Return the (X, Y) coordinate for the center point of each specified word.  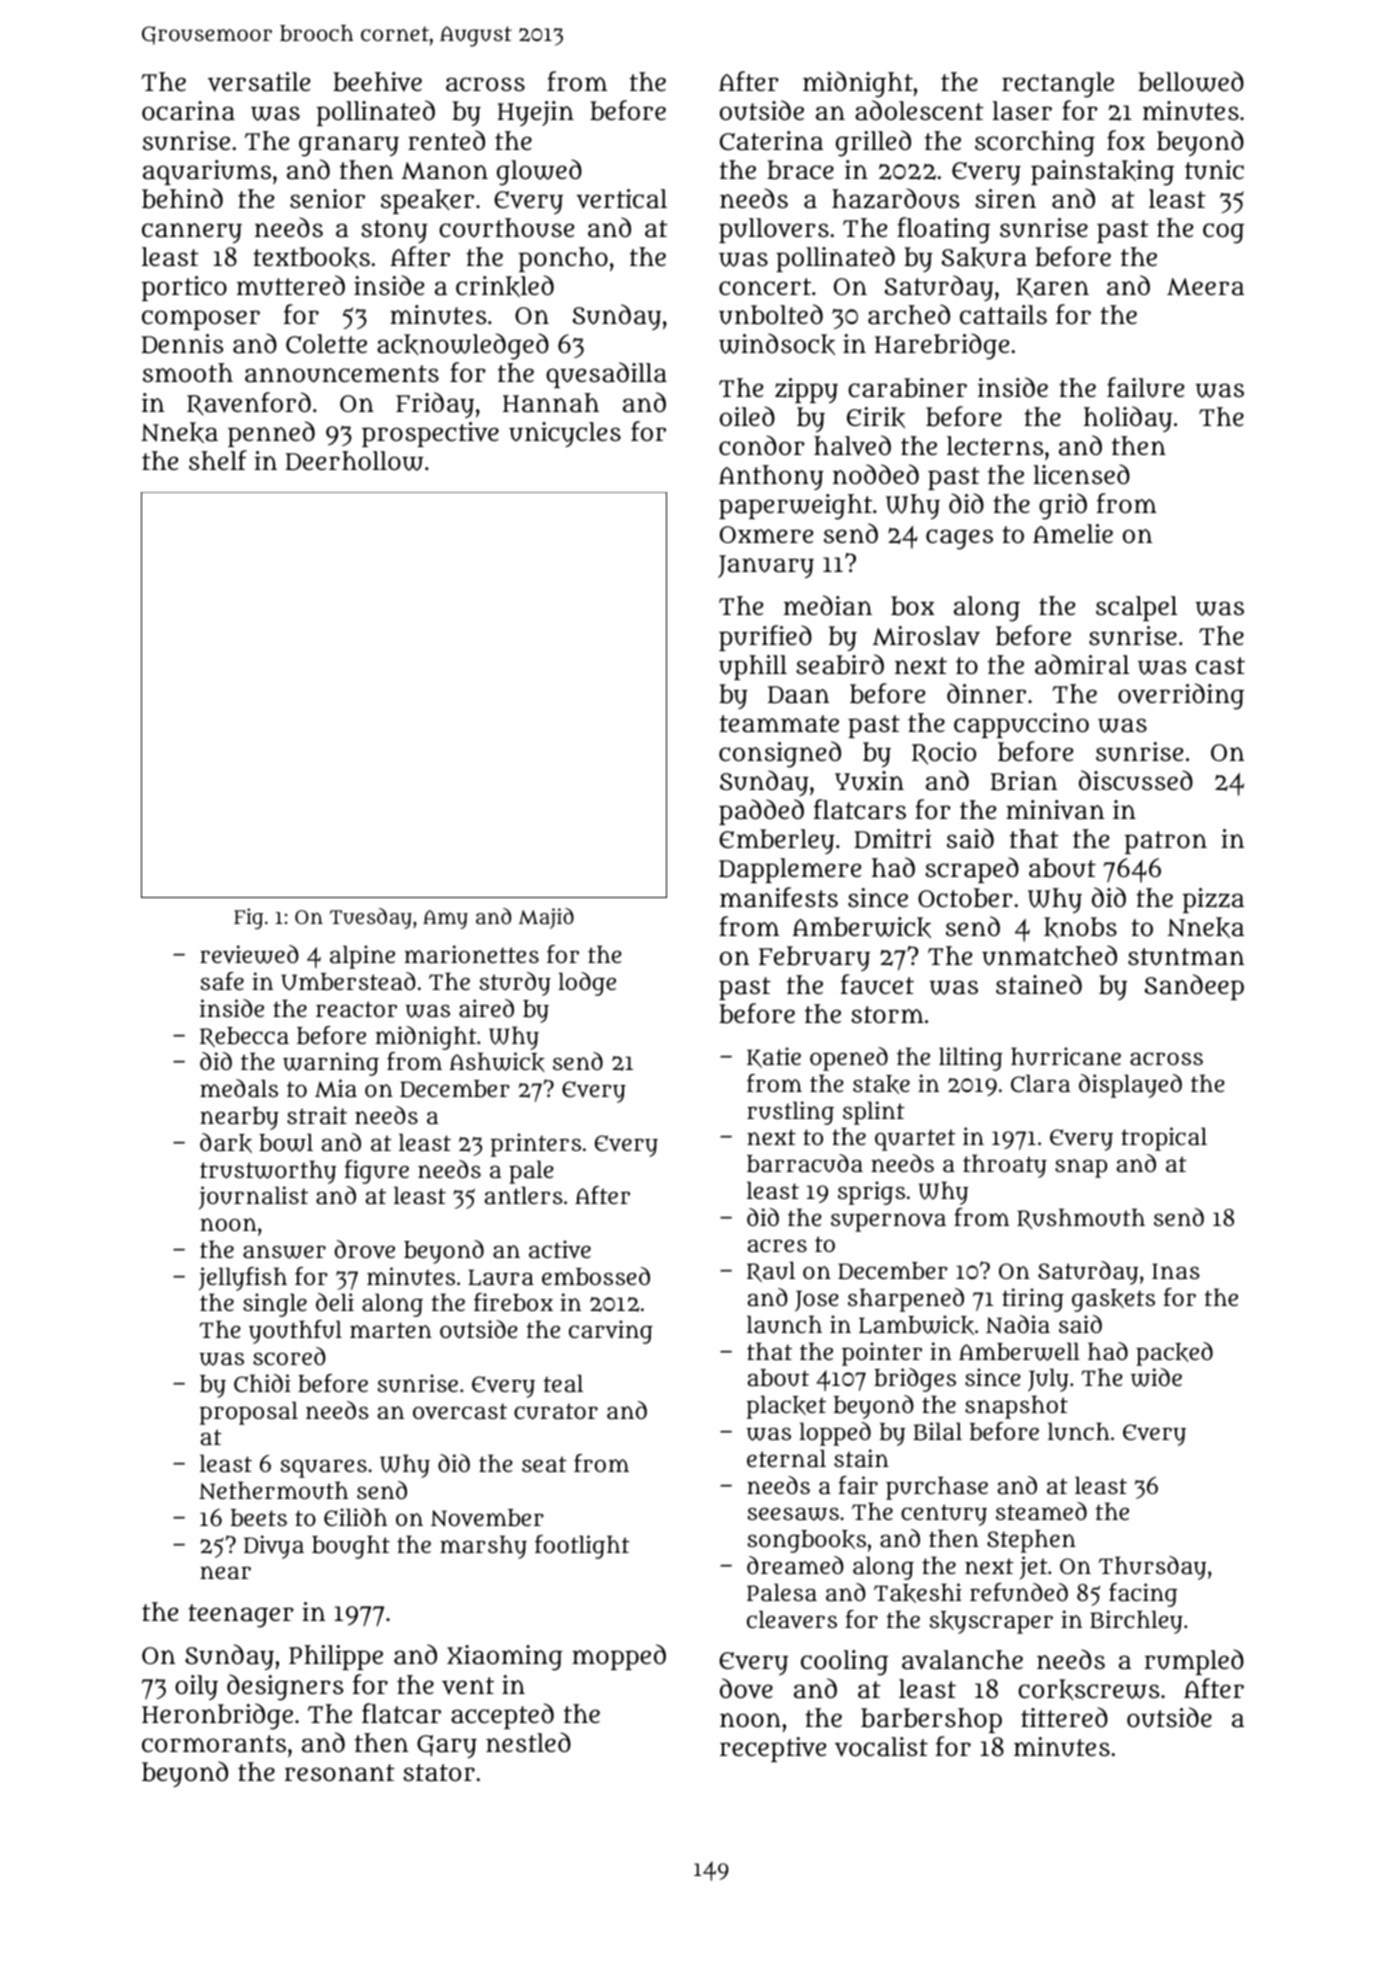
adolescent (919, 110)
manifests (779, 897)
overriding (1181, 696)
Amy (445, 919)
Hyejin (535, 113)
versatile (259, 82)
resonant (340, 1773)
